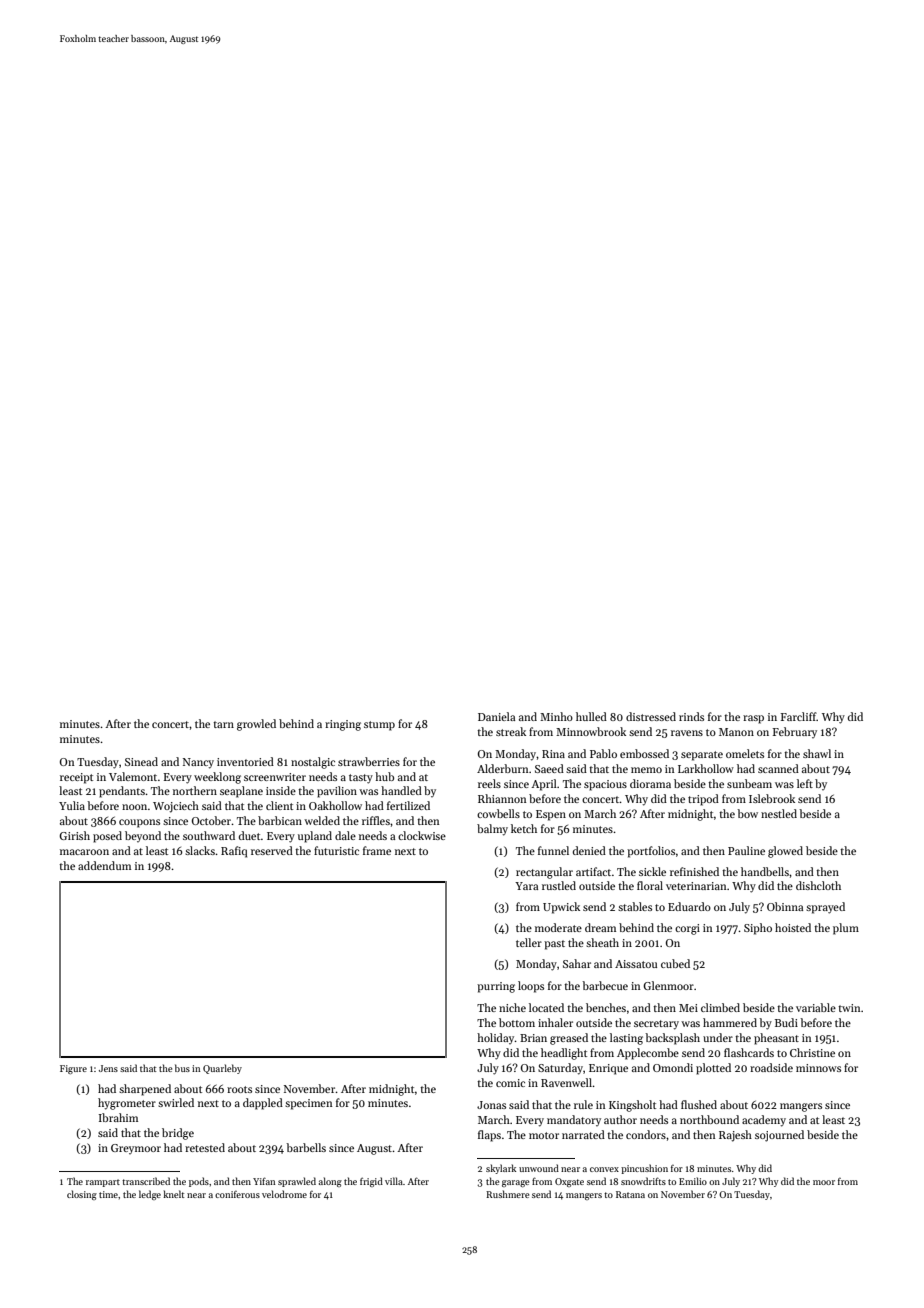 The image size is (924, 1308). Describe the element at coordinates (651, 852) in the screenshot. I see `portfolios` at that location.
